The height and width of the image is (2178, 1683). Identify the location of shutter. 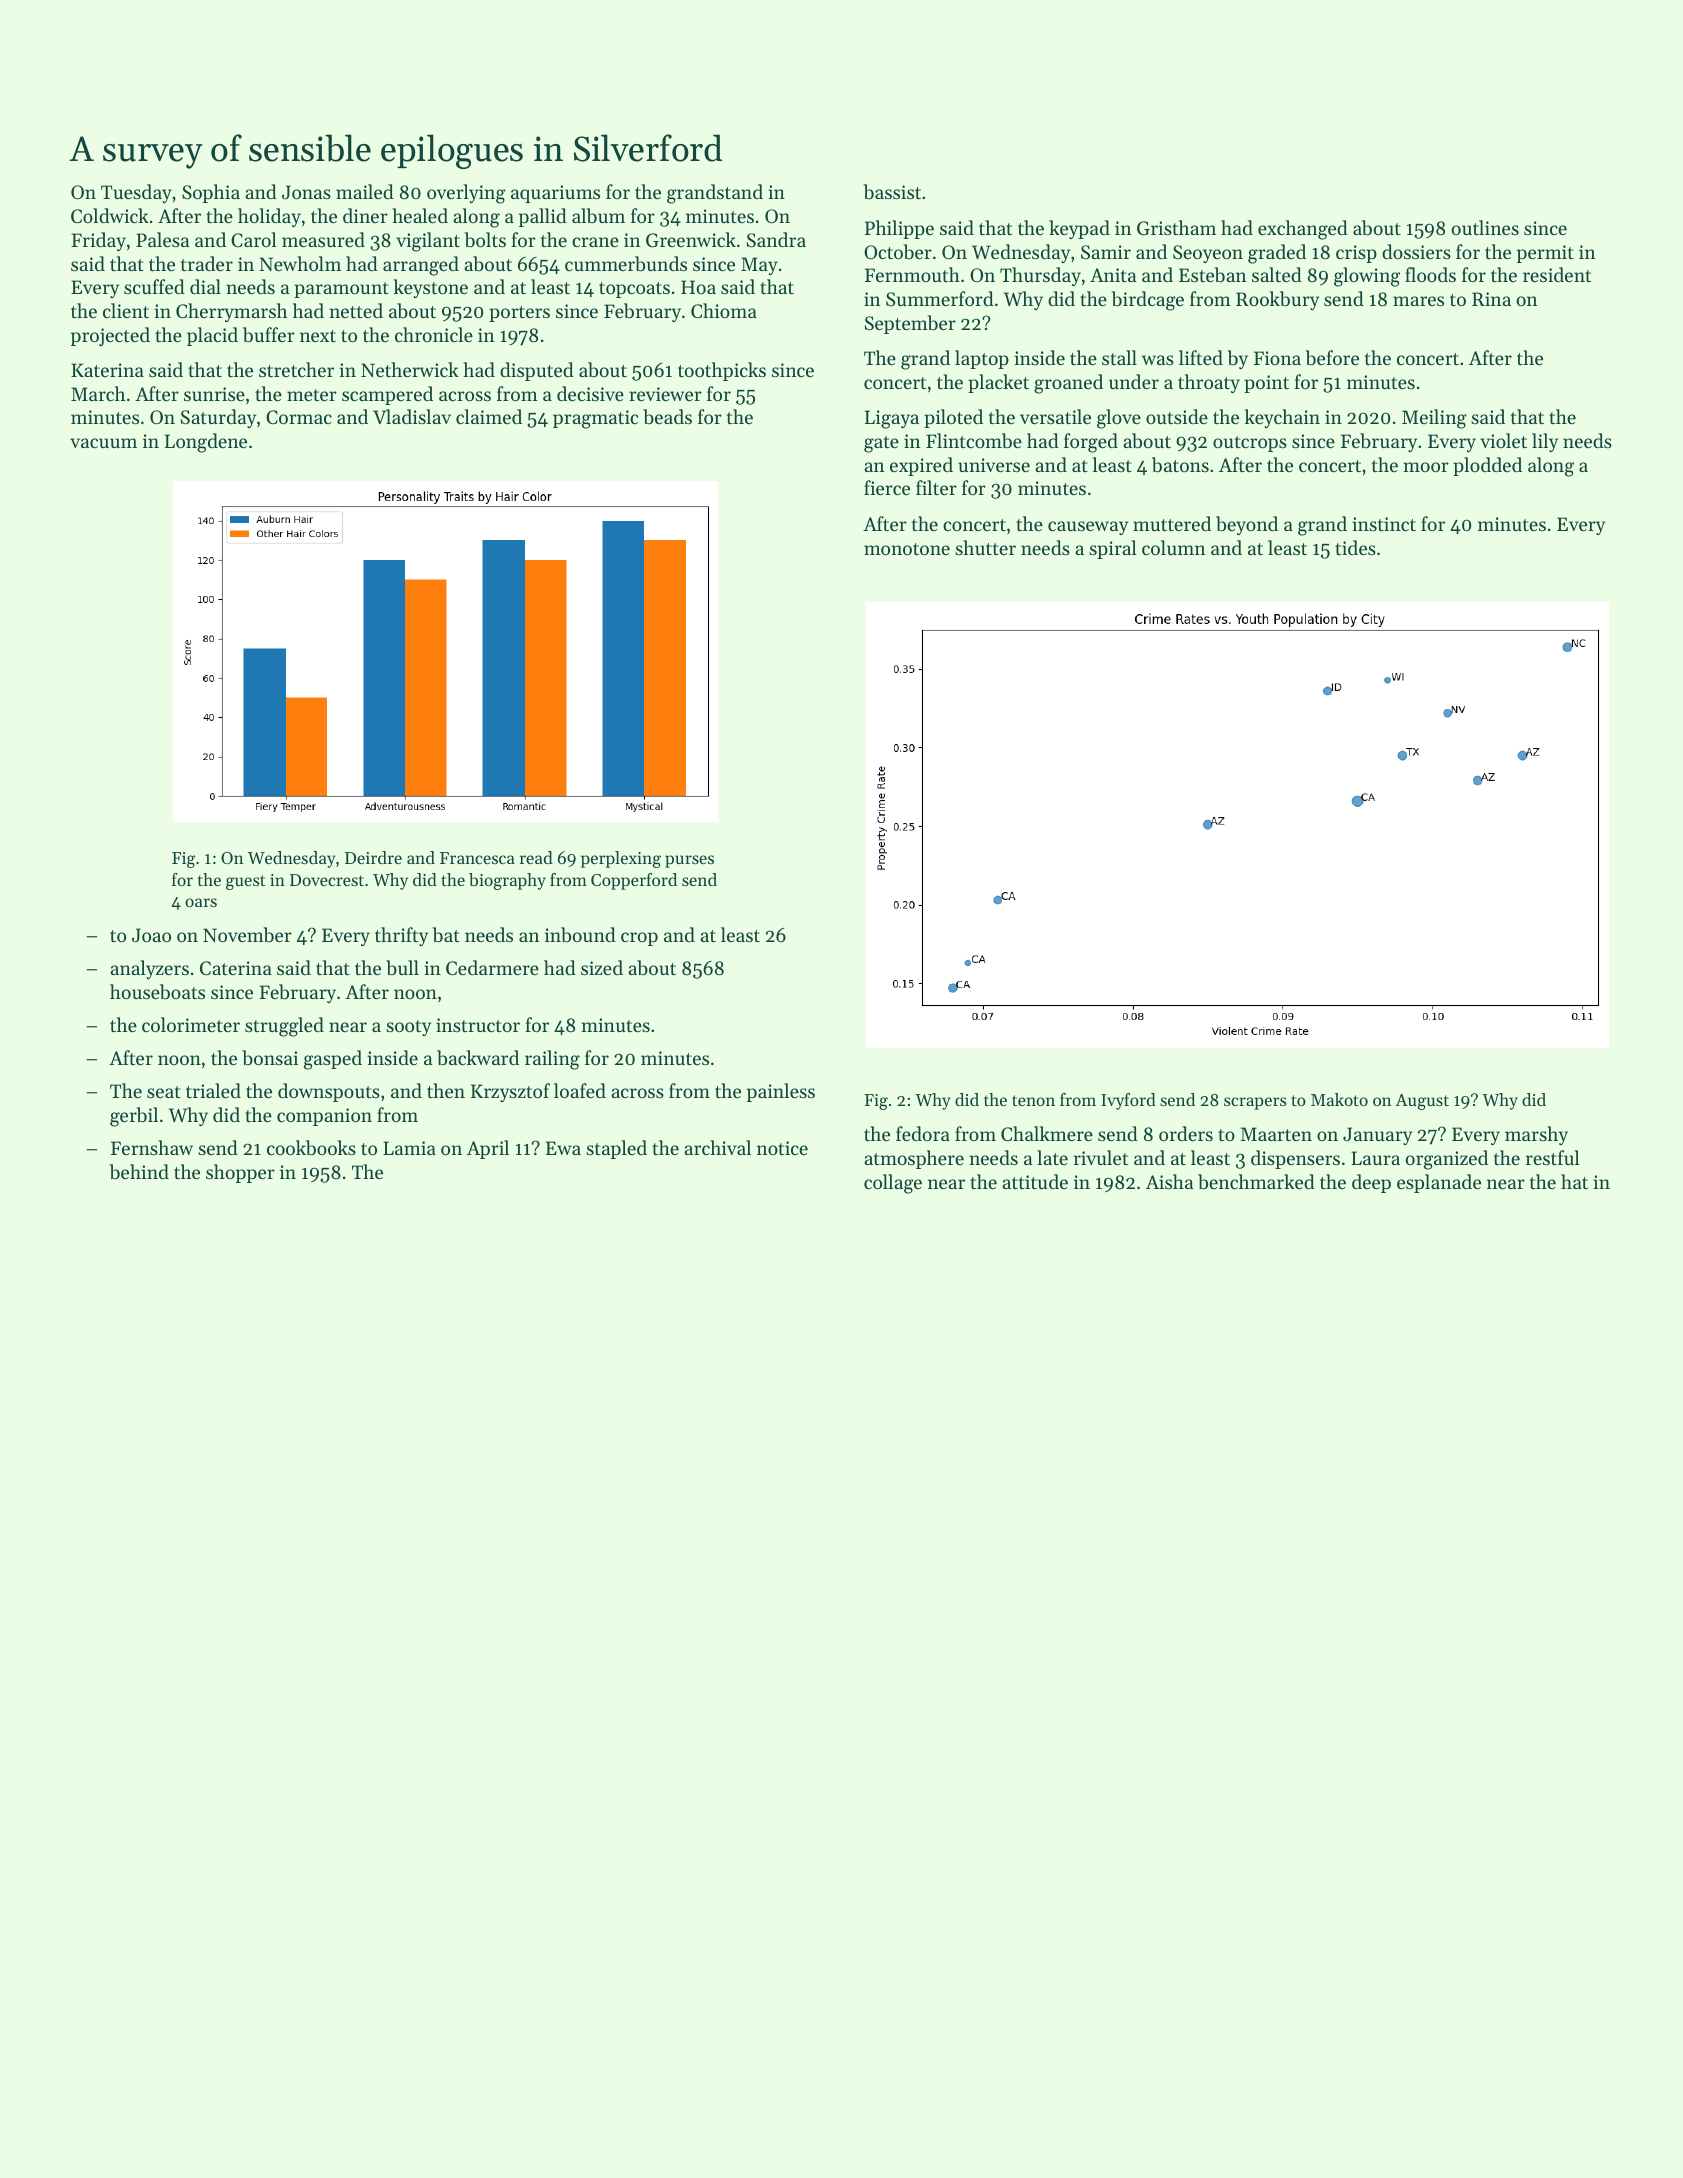
(985, 547).
